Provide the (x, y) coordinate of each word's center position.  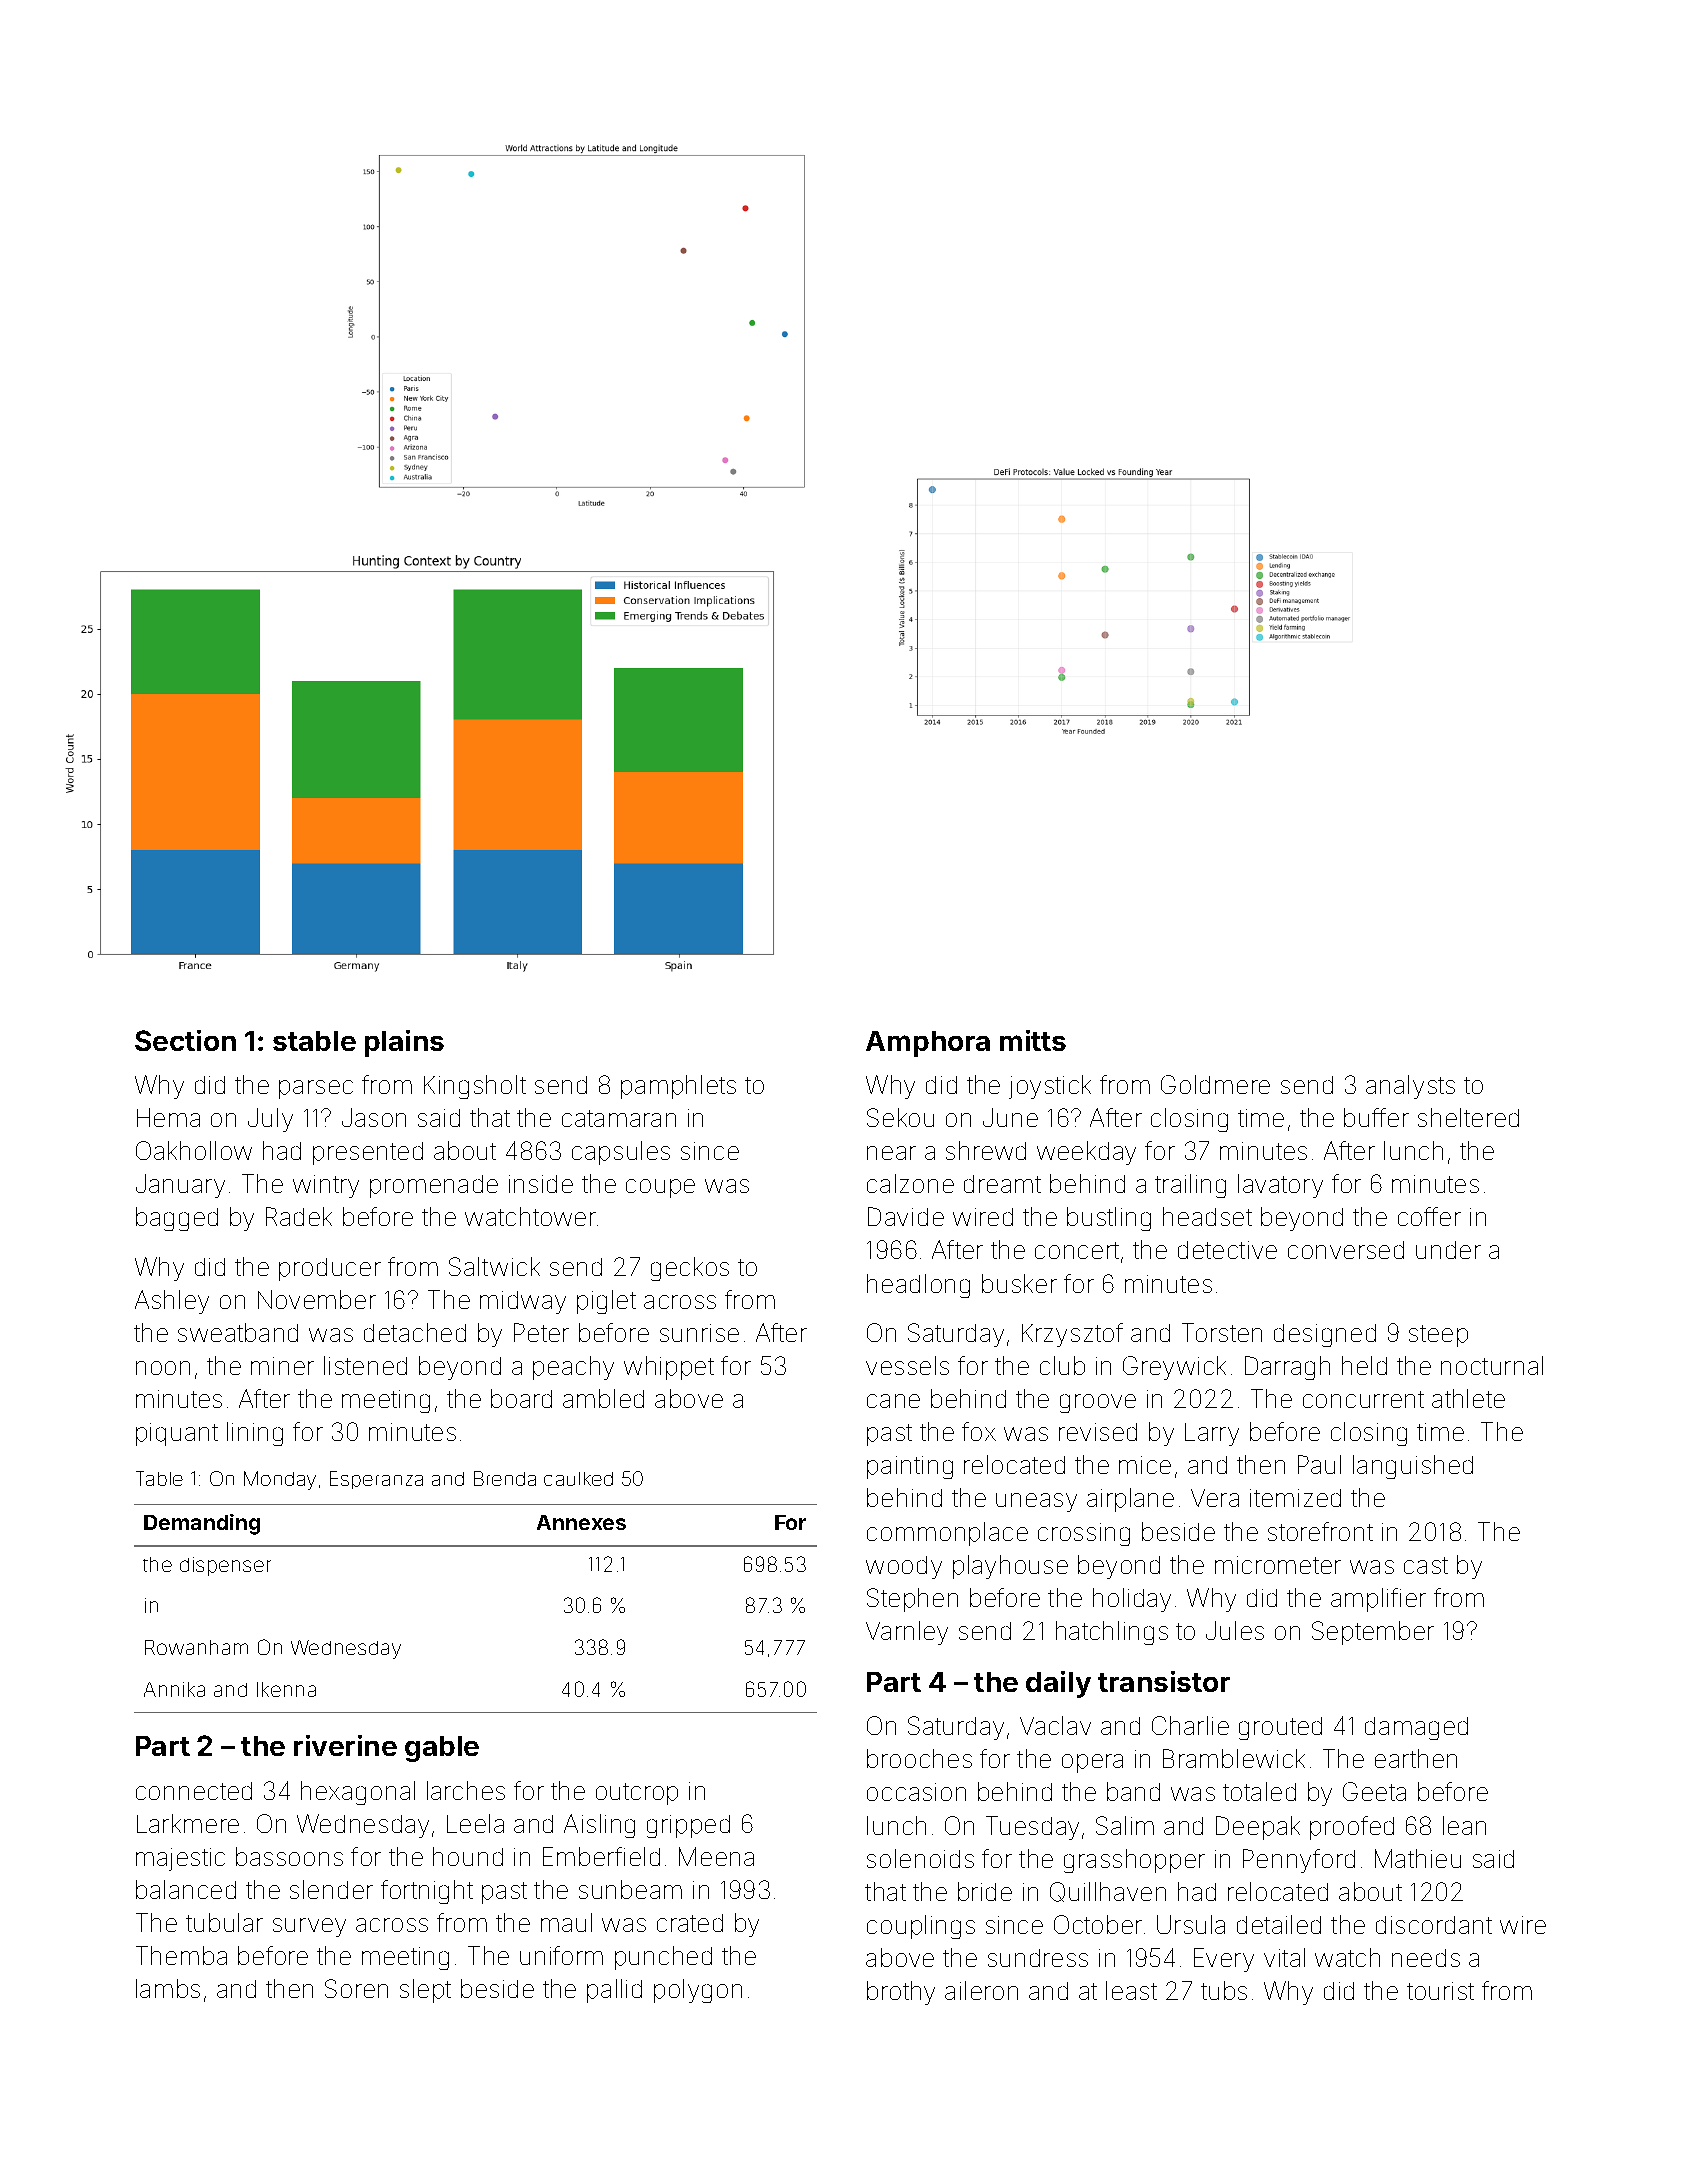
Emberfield (601, 1856)
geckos (690, 1269)
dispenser (225, 1566)
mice (1145, 1465)
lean (1464, 1825)
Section (185, 1040)
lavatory (1280, 1186)
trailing (1190, 1186)
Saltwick (494, 1266)
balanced (186, 1889)
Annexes (581, 1522)
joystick (1050, 1087)
